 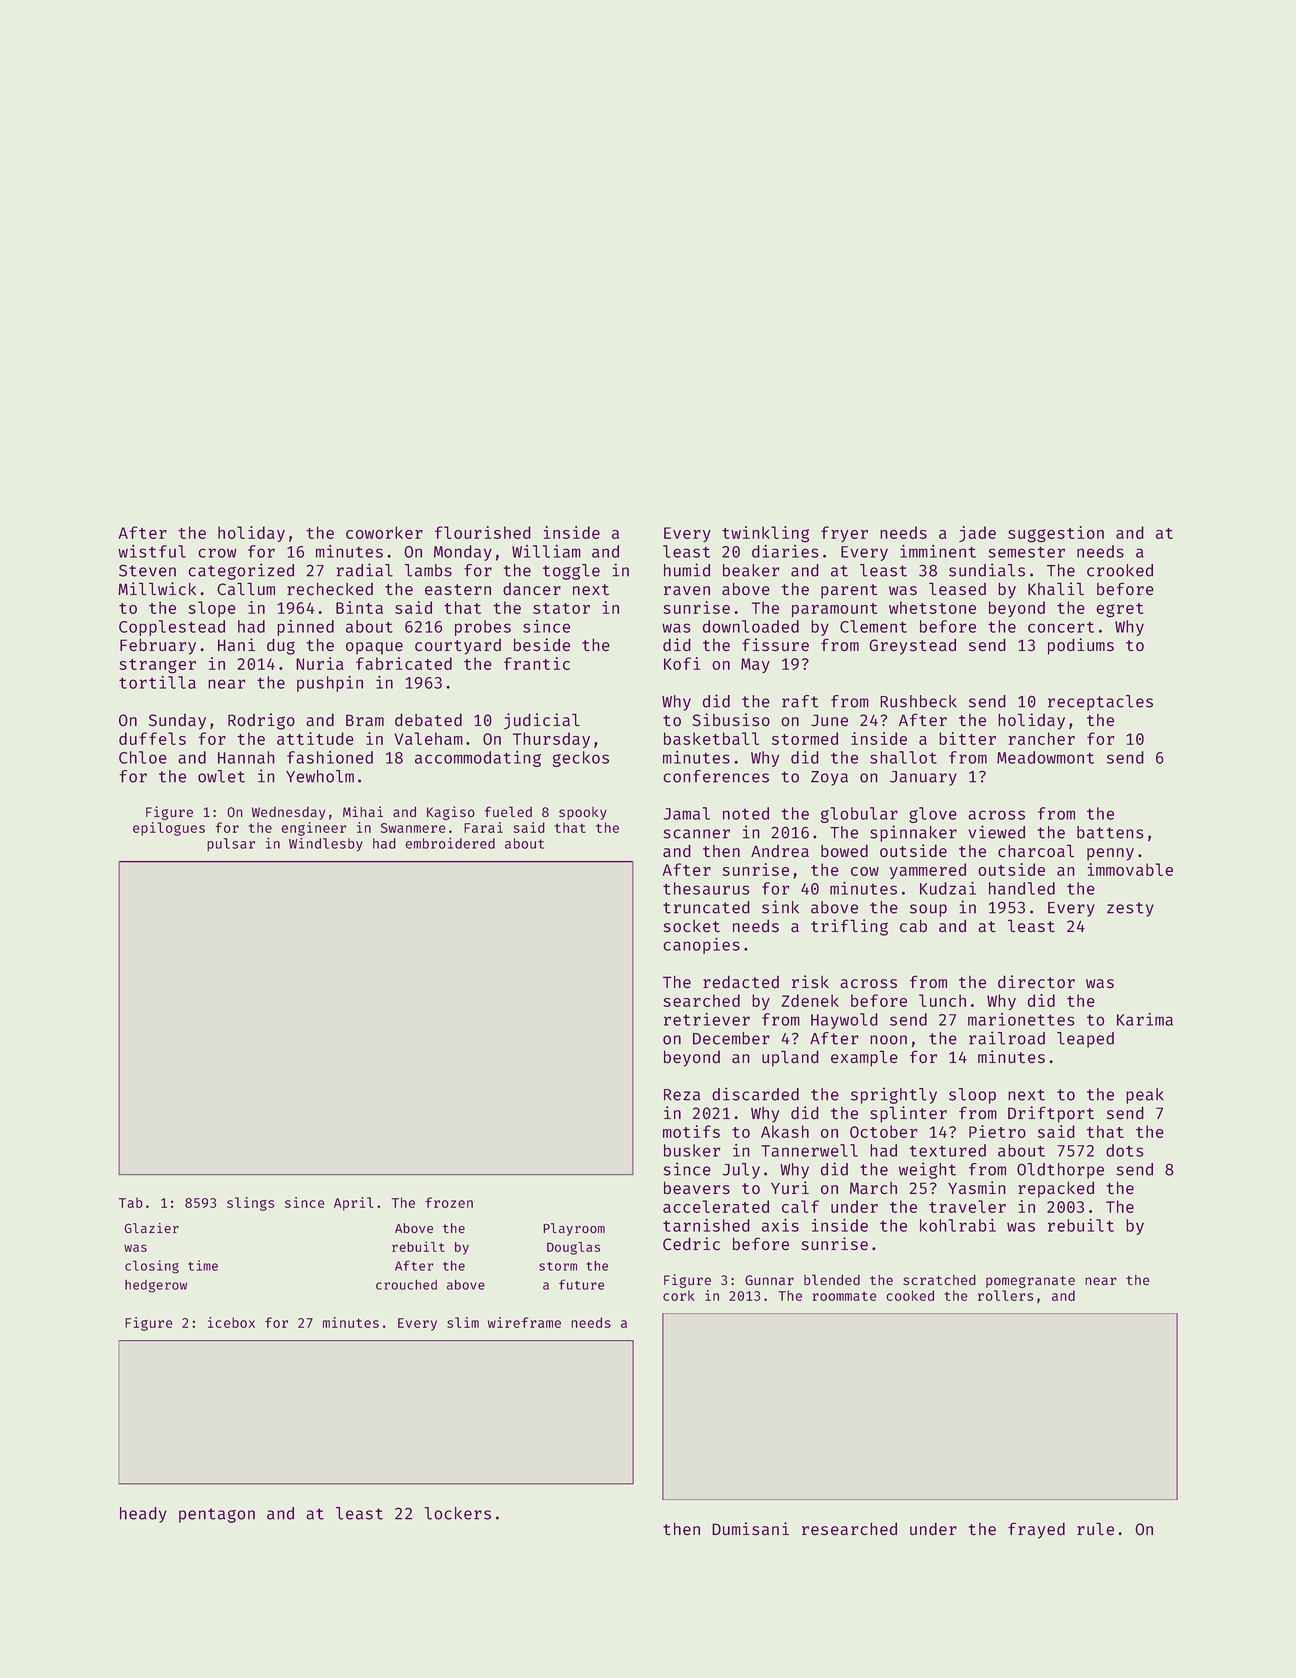 What do you see at coordinates (1056, 534) in the page?
I see `suggestion` at bounding box center [1056, 534].
